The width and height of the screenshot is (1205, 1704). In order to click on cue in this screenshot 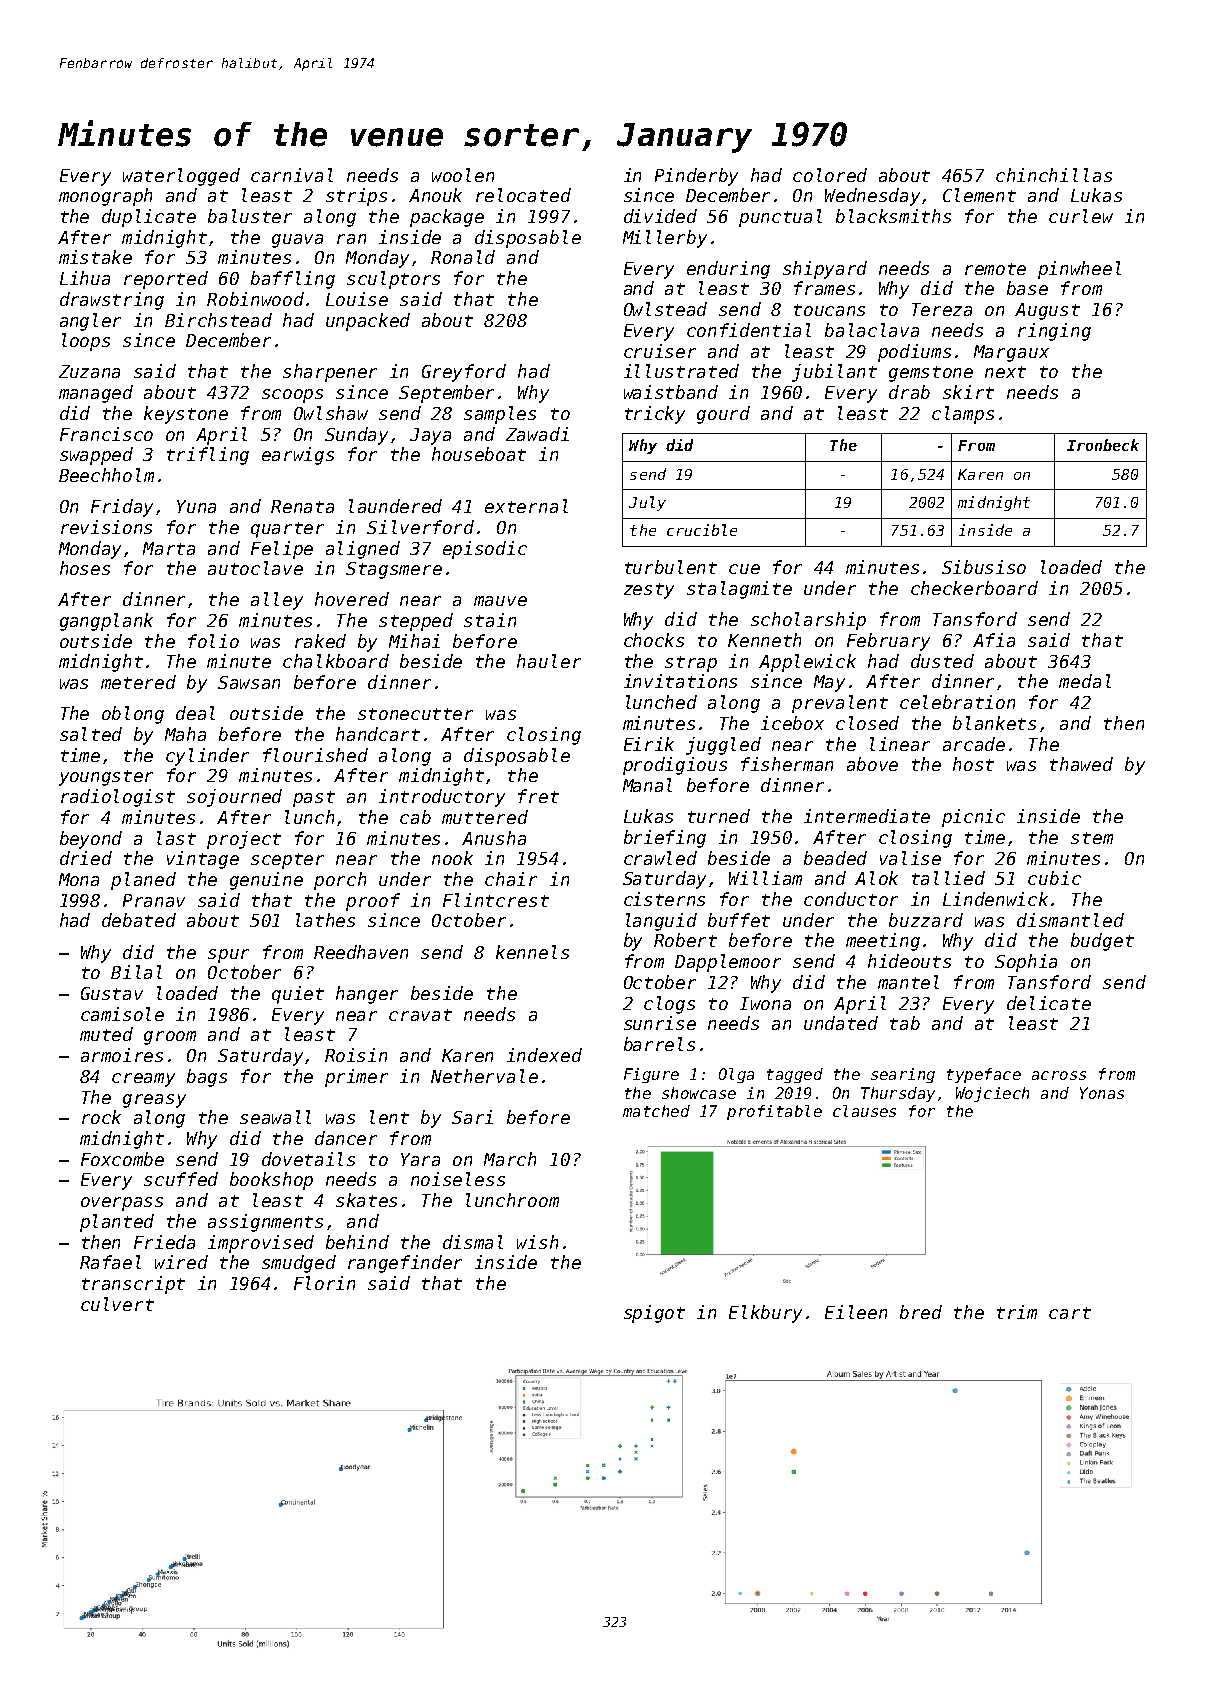, I will do `click(744, 569)`.
